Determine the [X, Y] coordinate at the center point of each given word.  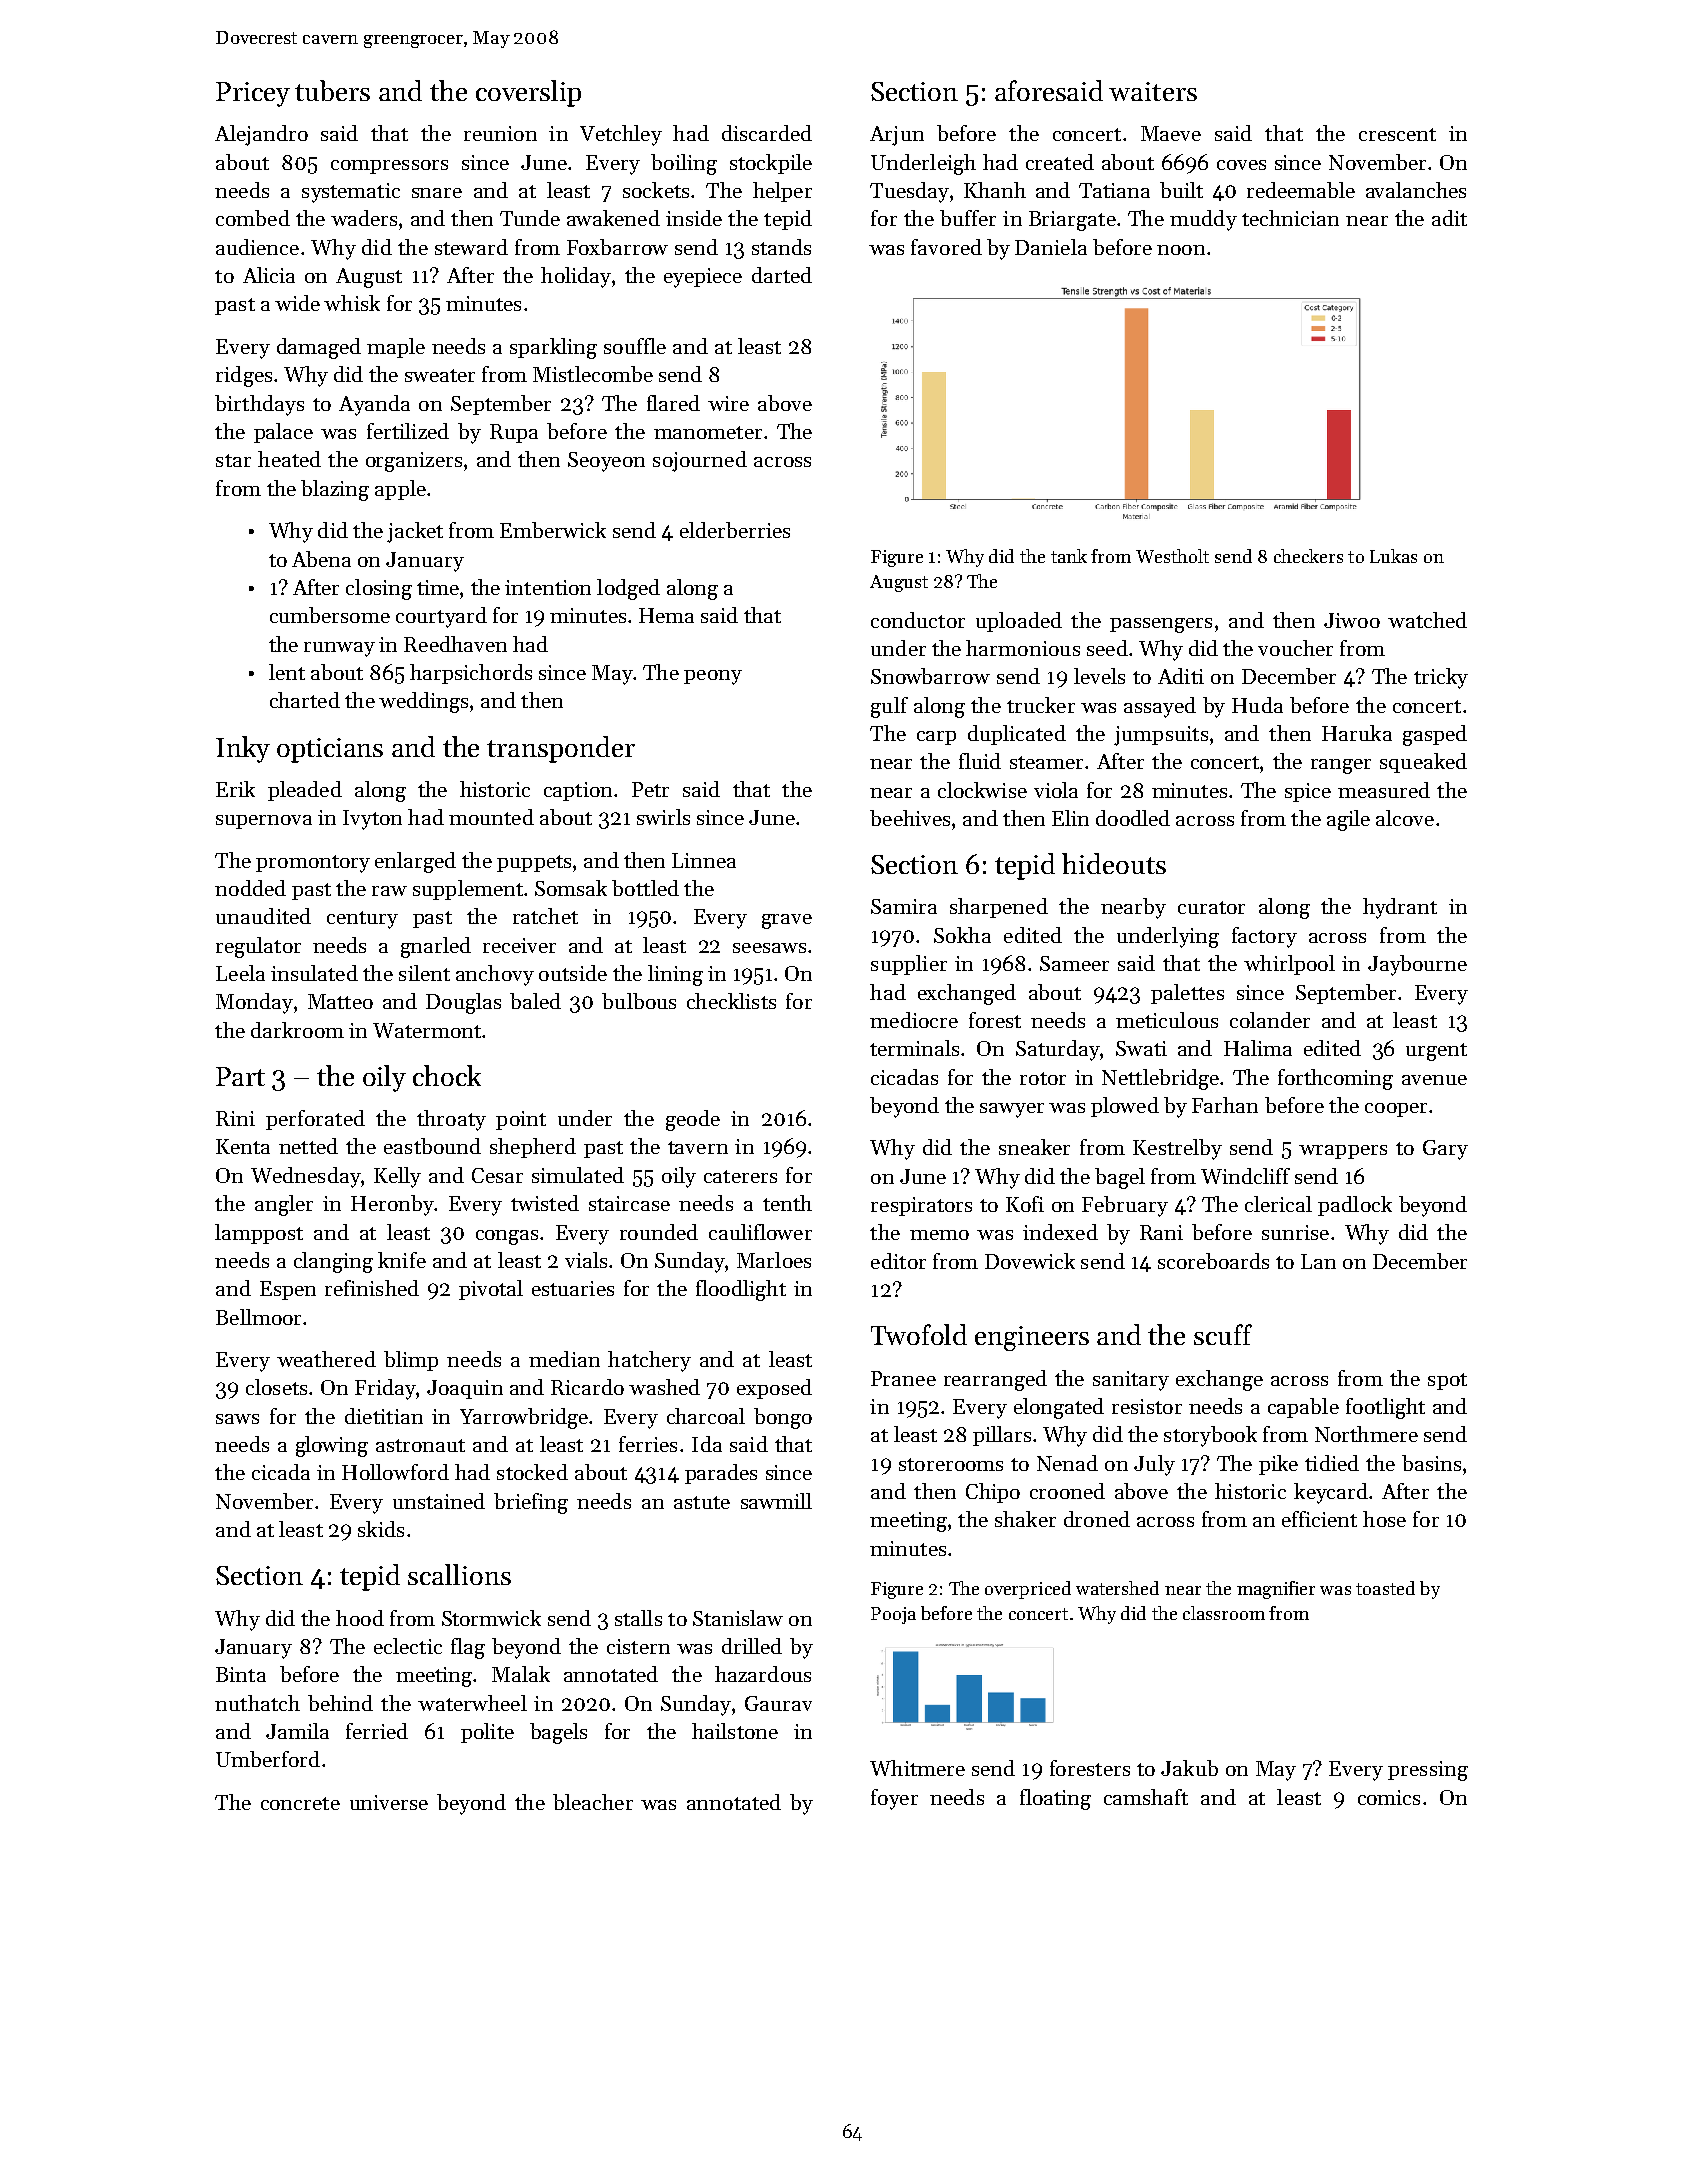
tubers [332, 90]
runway [339, 649]
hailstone [735, 1731]
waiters [1153, 91]
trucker [1041, 705]
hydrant [1400, 908]
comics [1389, 1797]
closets [276, 1387]
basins [1431, 1463]
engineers [1032, 1338]
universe [389, 1802]
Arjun [897, 136]
